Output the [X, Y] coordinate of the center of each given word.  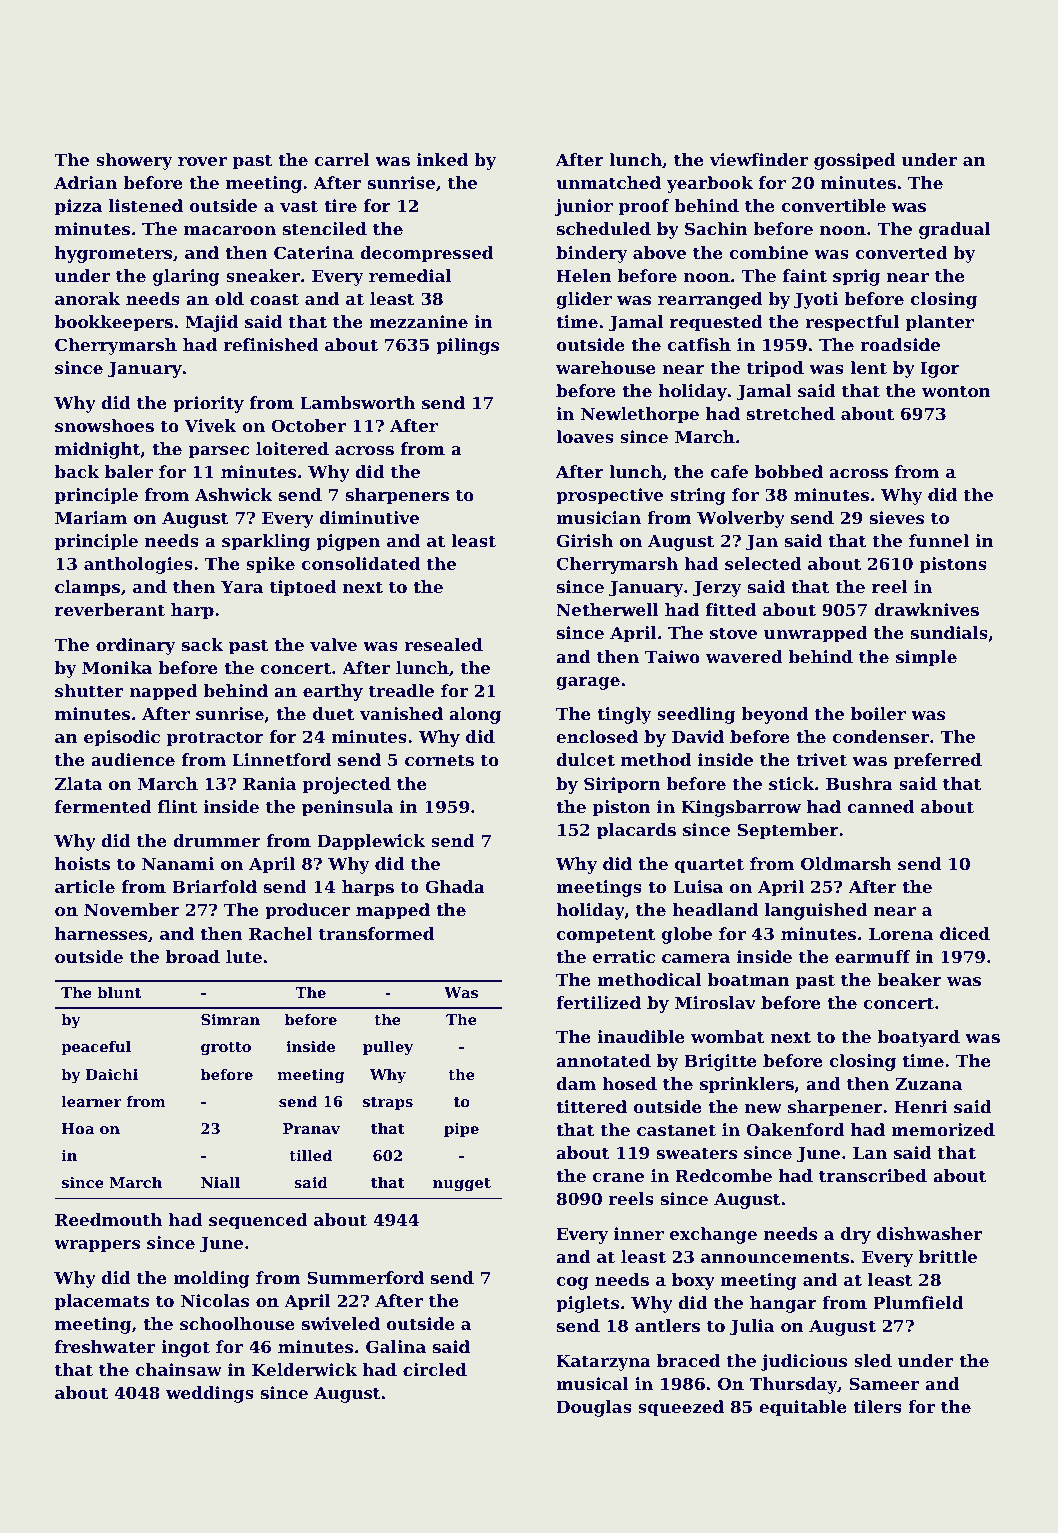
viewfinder [759, 159]
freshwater [105, 1346]
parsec [218, 452]
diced [965, 933]
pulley [388, 1048]
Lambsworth [357, 402]
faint [805, 275]
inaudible [641, 1036]
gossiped [855, 161]
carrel [342, 159]
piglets [587, 1304]
